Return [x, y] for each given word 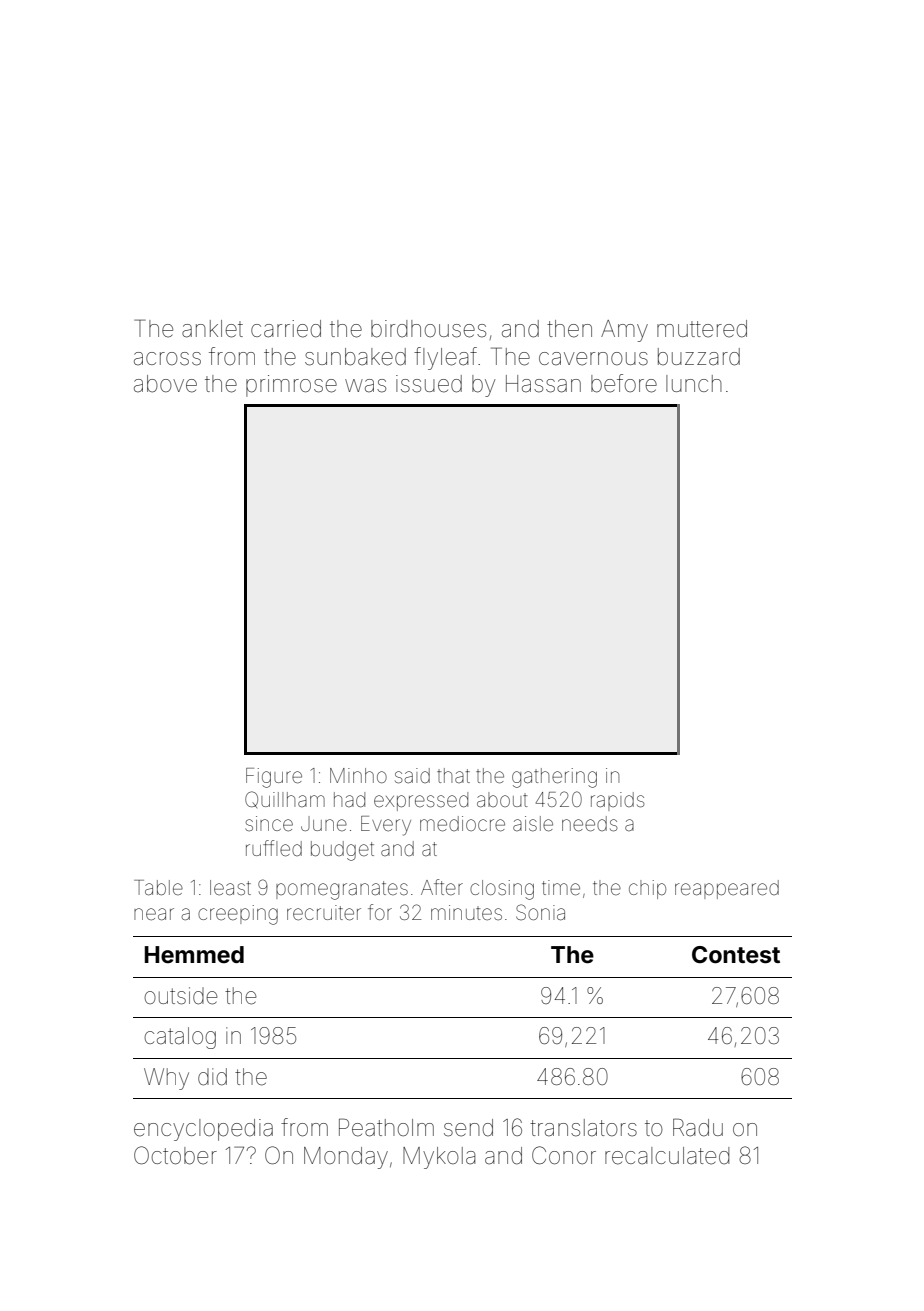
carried [286, 329]
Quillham [285, 799]
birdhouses [428, 329]
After [442, 887]
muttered [702, 329]
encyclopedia [203, 1130]
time [561, 888]
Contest [736, 955]
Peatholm [386, 1127]
